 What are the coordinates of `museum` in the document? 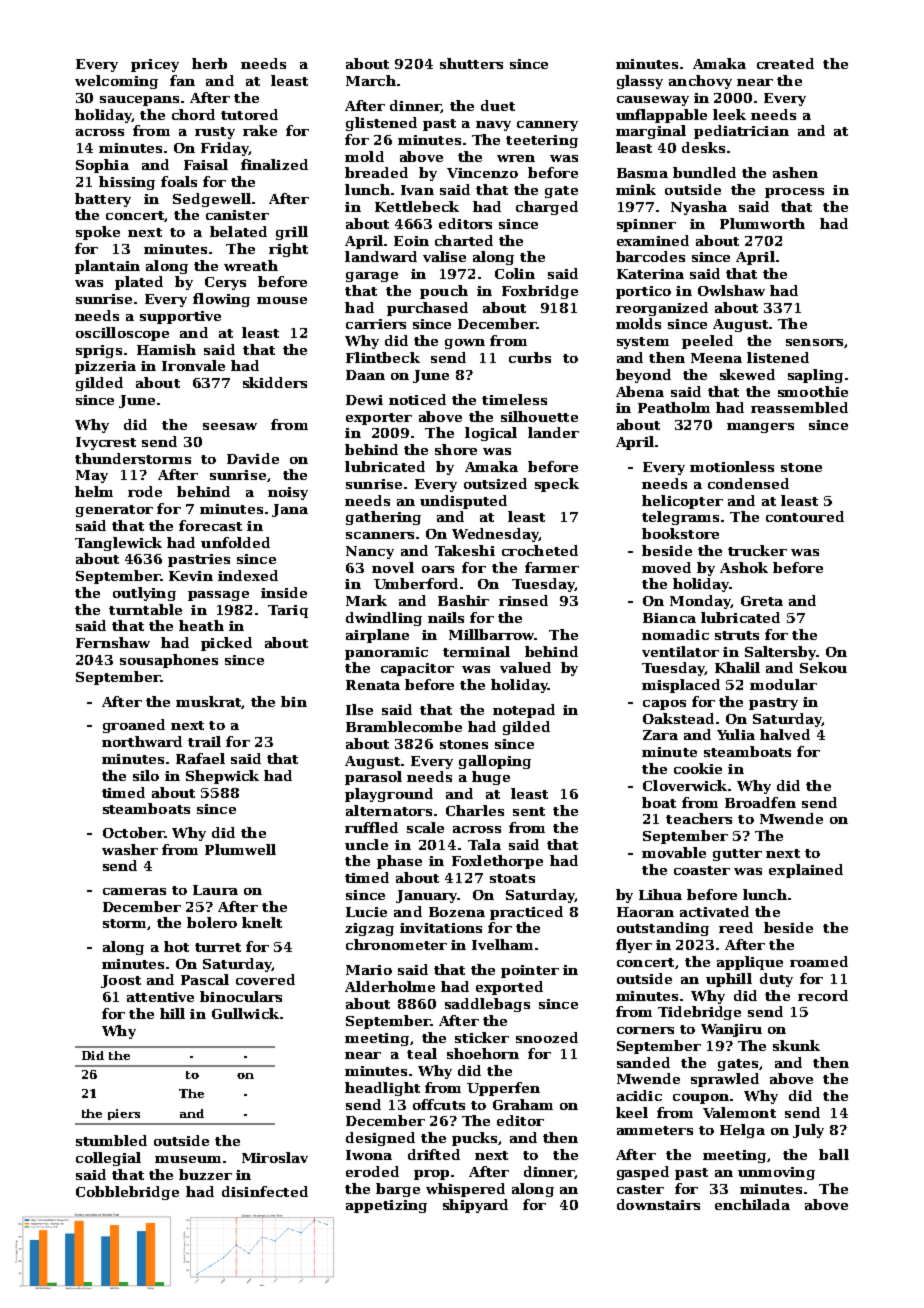 It's located at (188, 1159).
